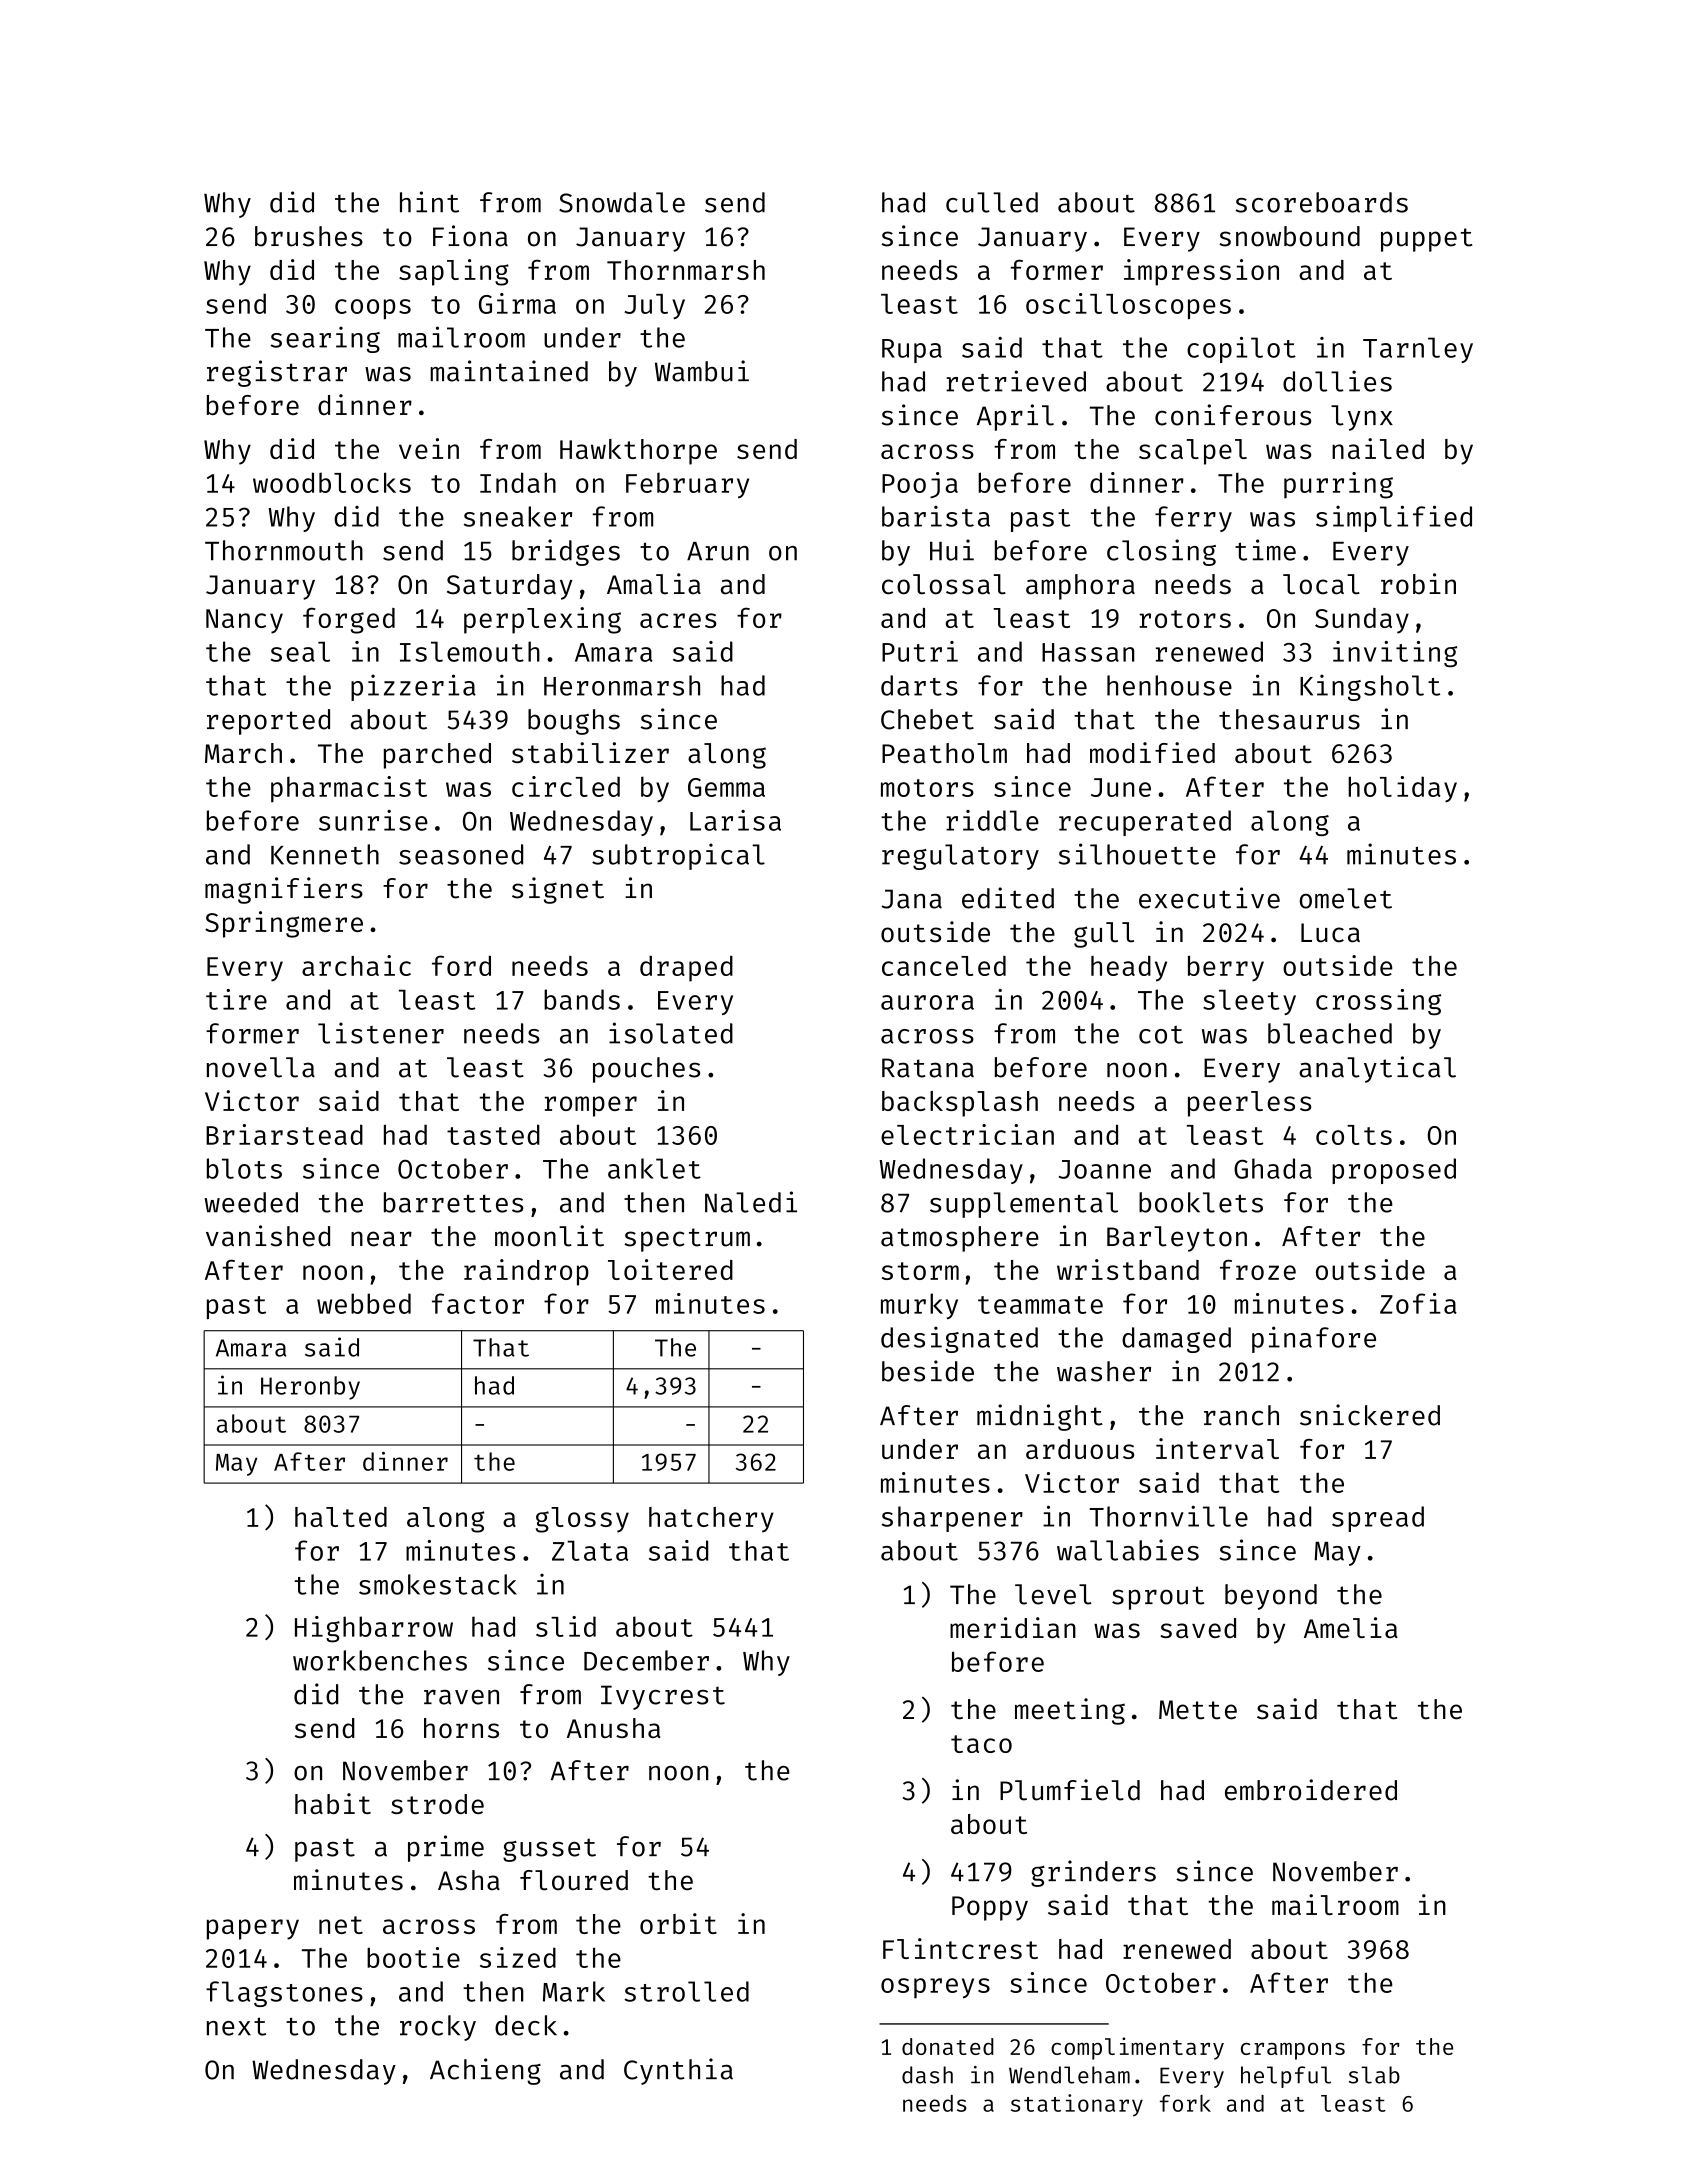 The image size is (1683, 2178). I want to click on glossy, so click(582, 1520).
